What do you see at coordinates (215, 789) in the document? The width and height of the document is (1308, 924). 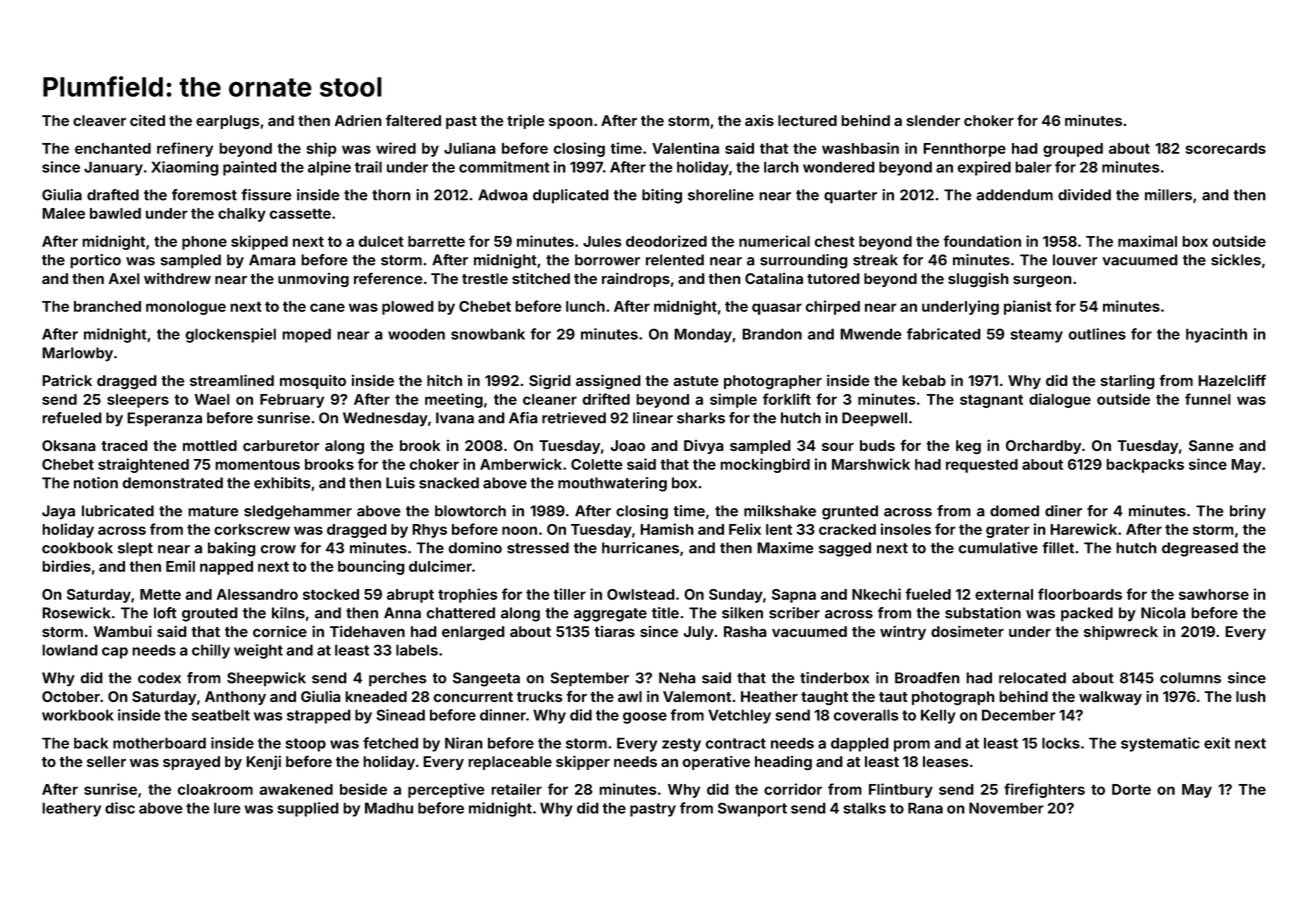 I see `cloakroom` at bounding box center [215, 789].
